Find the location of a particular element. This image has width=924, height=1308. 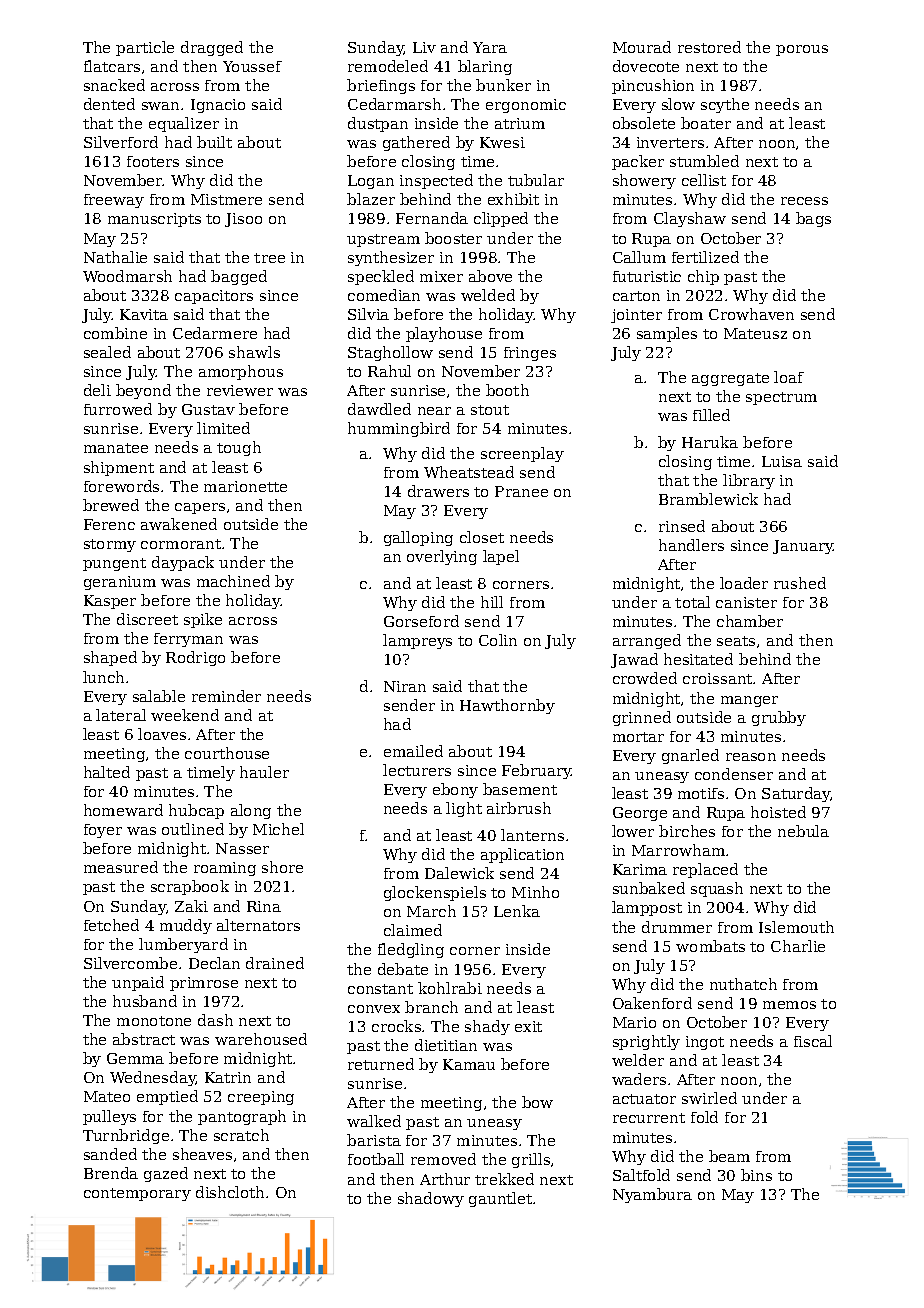

Wheatstead is located at coordinates (469, 472).
